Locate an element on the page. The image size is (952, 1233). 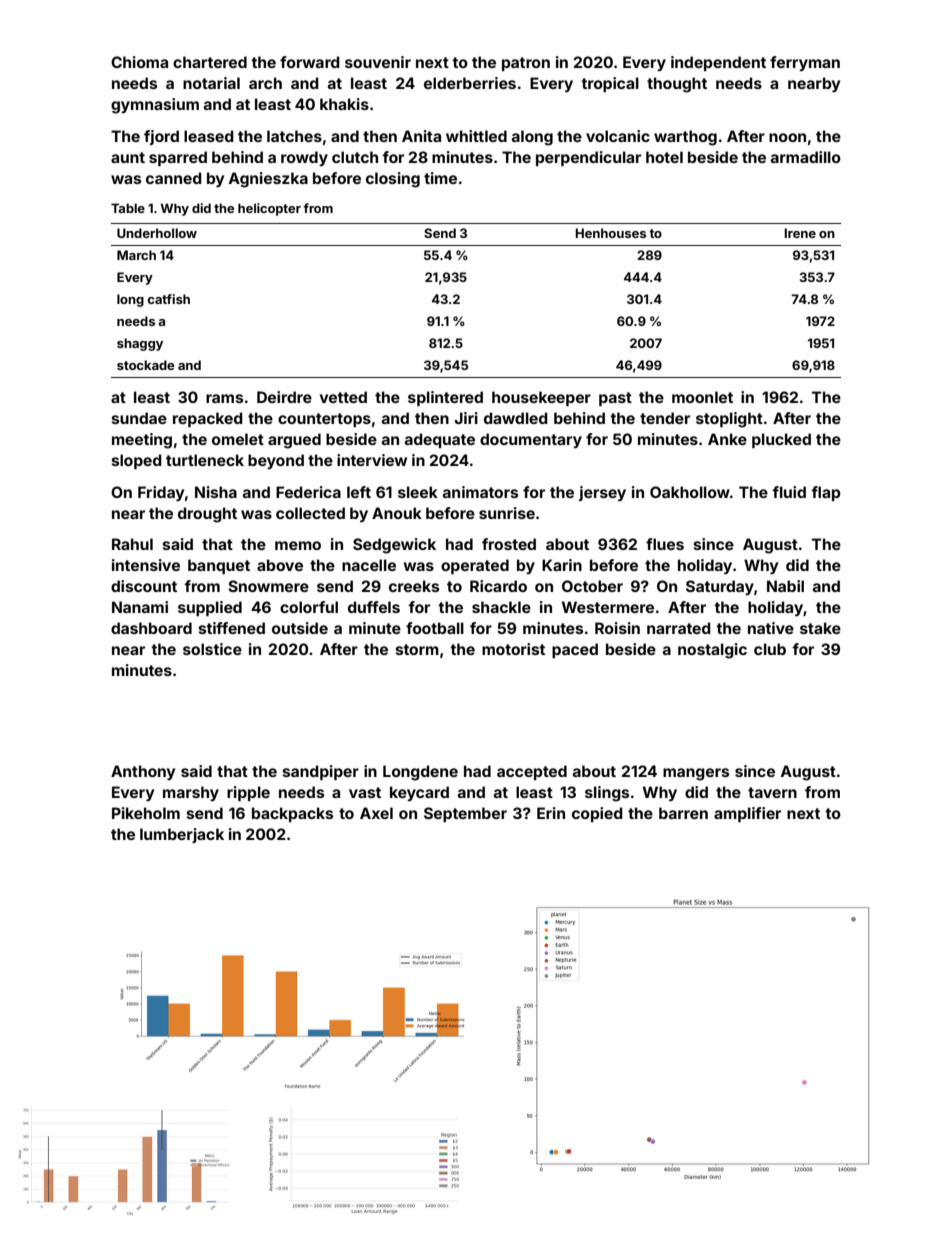
flues is located at coordinates (665, 544).
